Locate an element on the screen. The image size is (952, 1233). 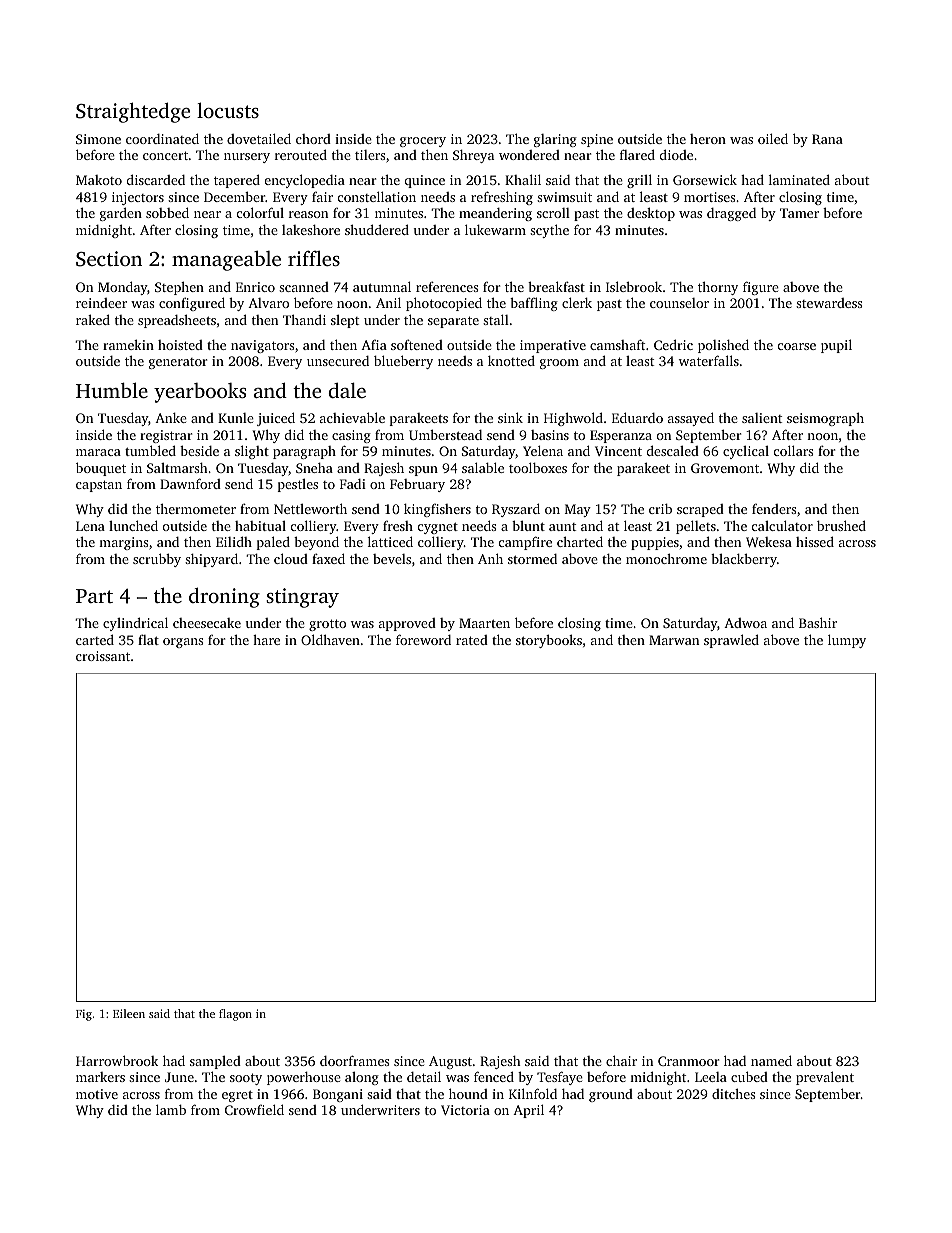
coordinated is located at coordinates (162, 138).
